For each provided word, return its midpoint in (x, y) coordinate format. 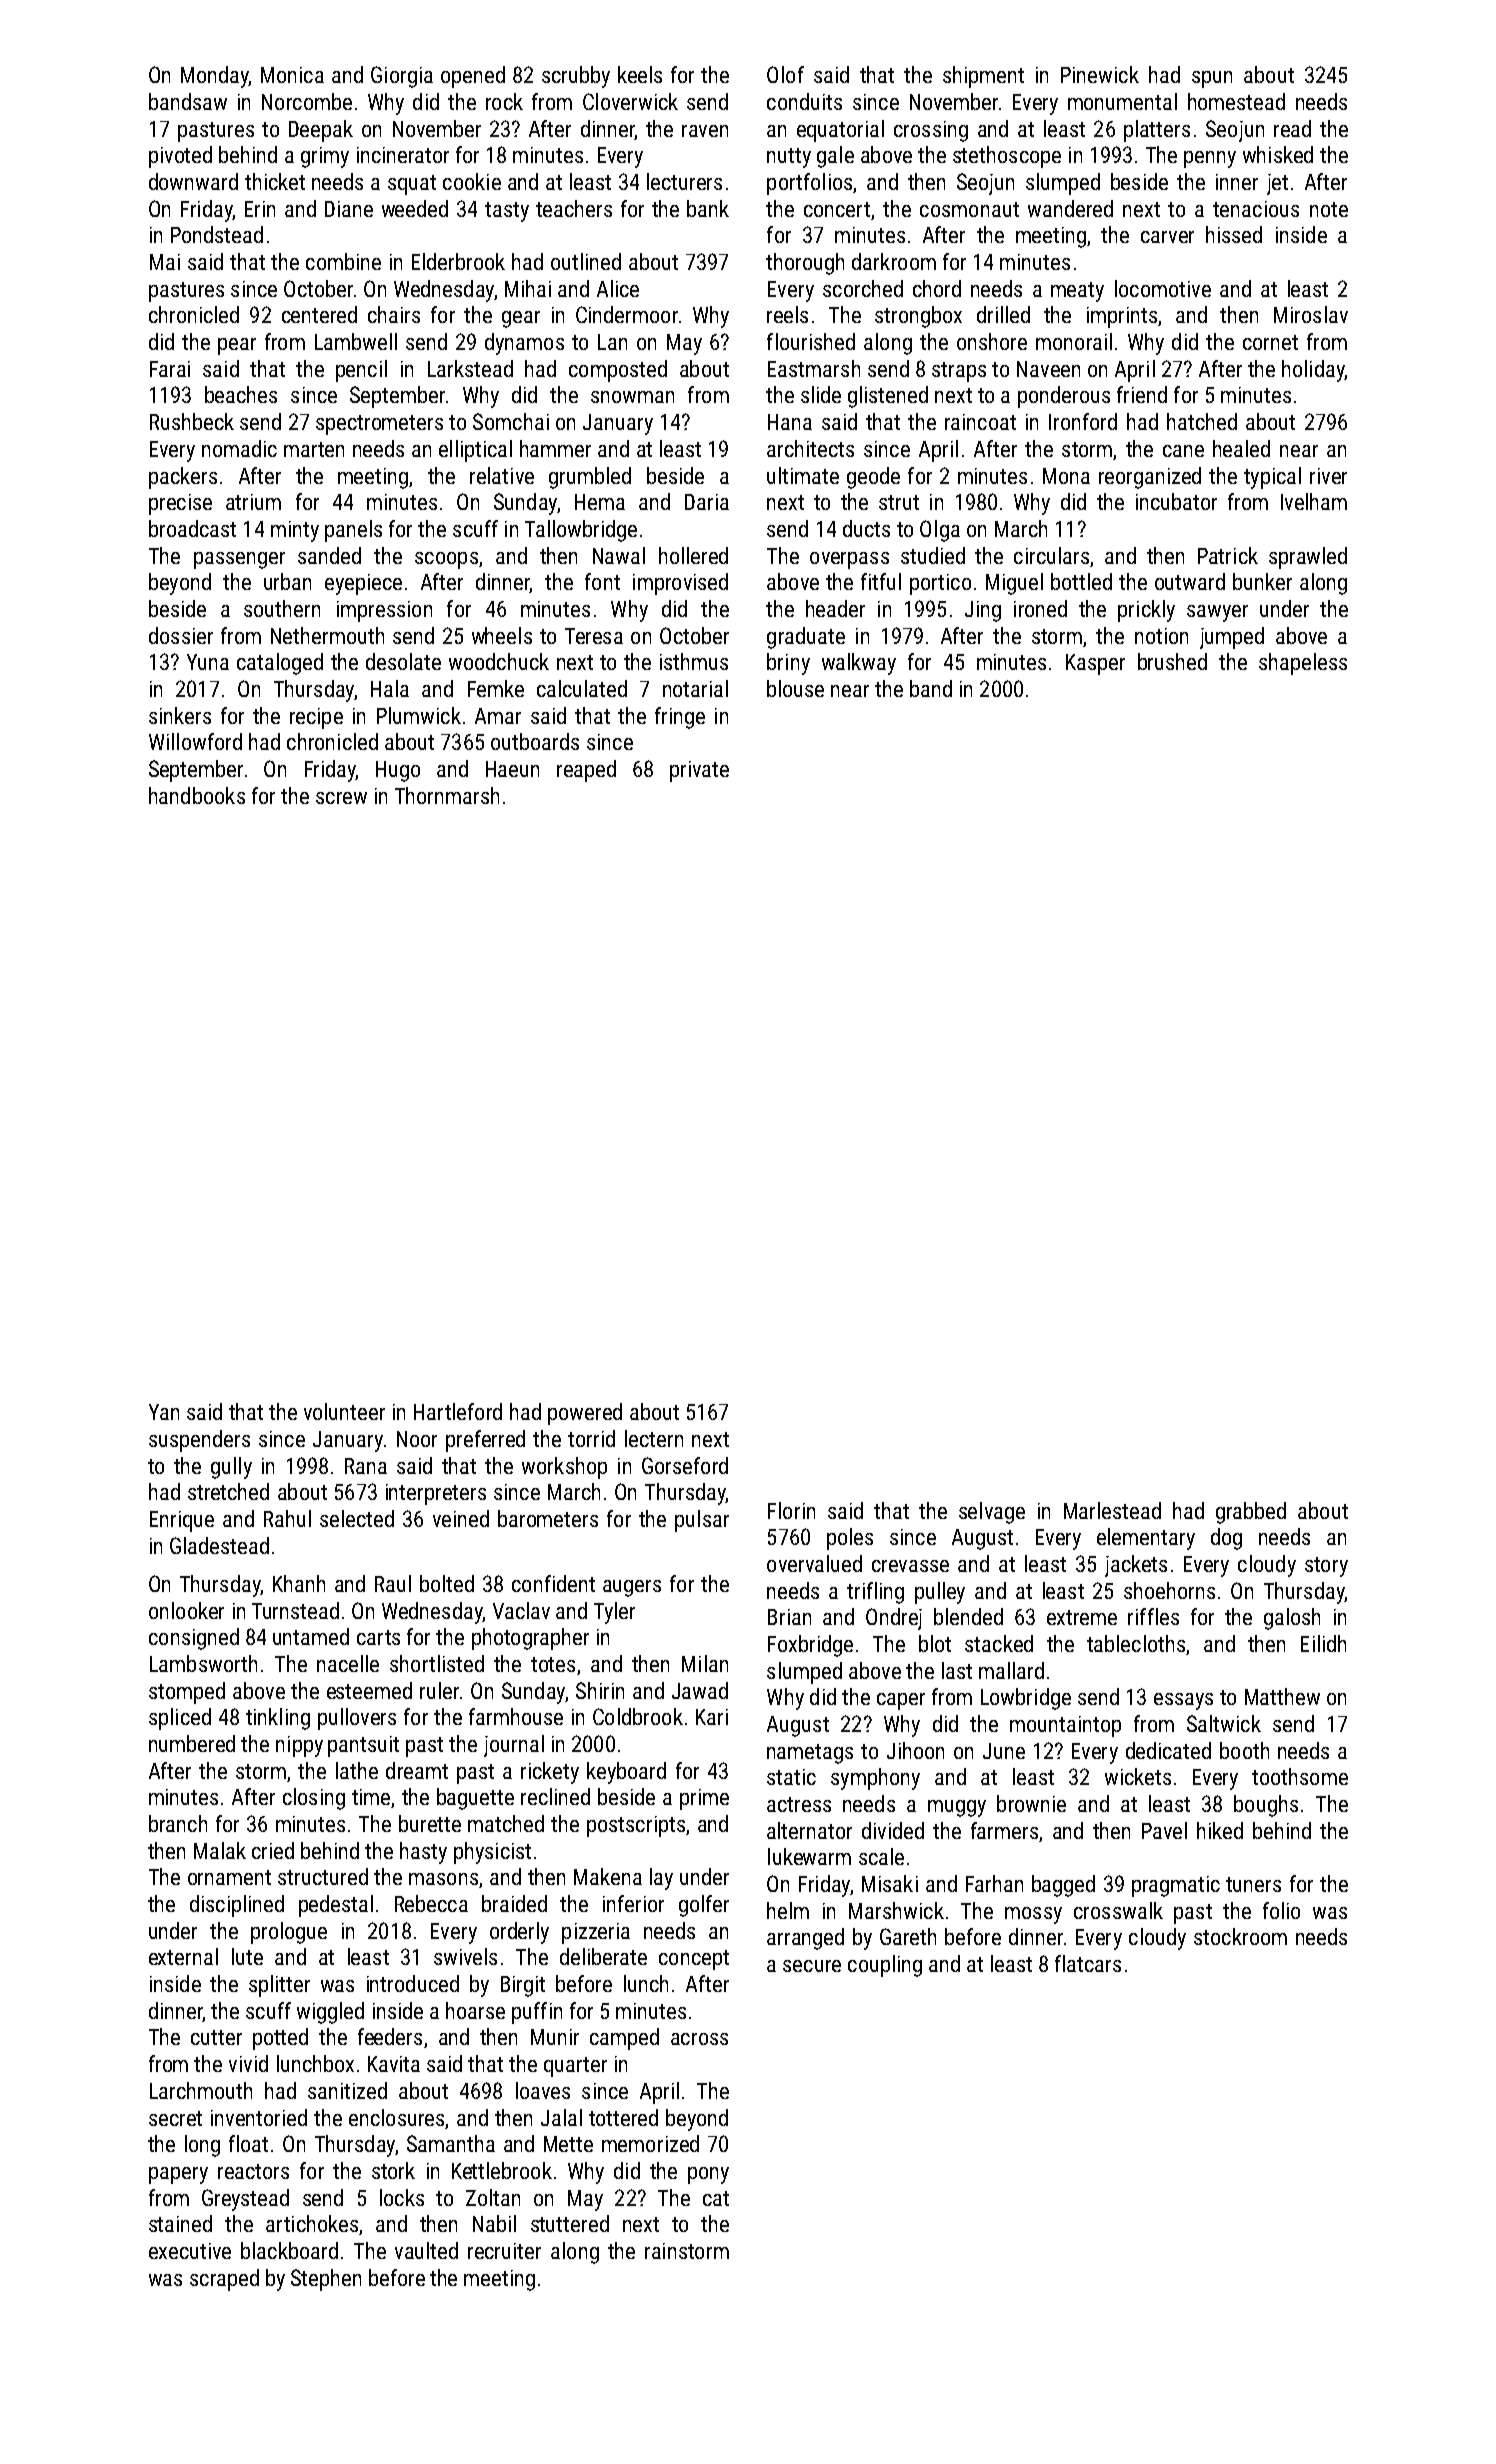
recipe (316, 718)
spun (1212, 79)
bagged (1063, 1886)
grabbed (1251, 1513)
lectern (654, 1438)
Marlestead (1112, 1510)
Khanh (299, 1583)
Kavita (394, 2064)
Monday (215, 77)
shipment (983, 77)
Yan (164, 1412)
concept (694, 1960)
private (699, 771)
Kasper (1095, 664)
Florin (791, 1510)
